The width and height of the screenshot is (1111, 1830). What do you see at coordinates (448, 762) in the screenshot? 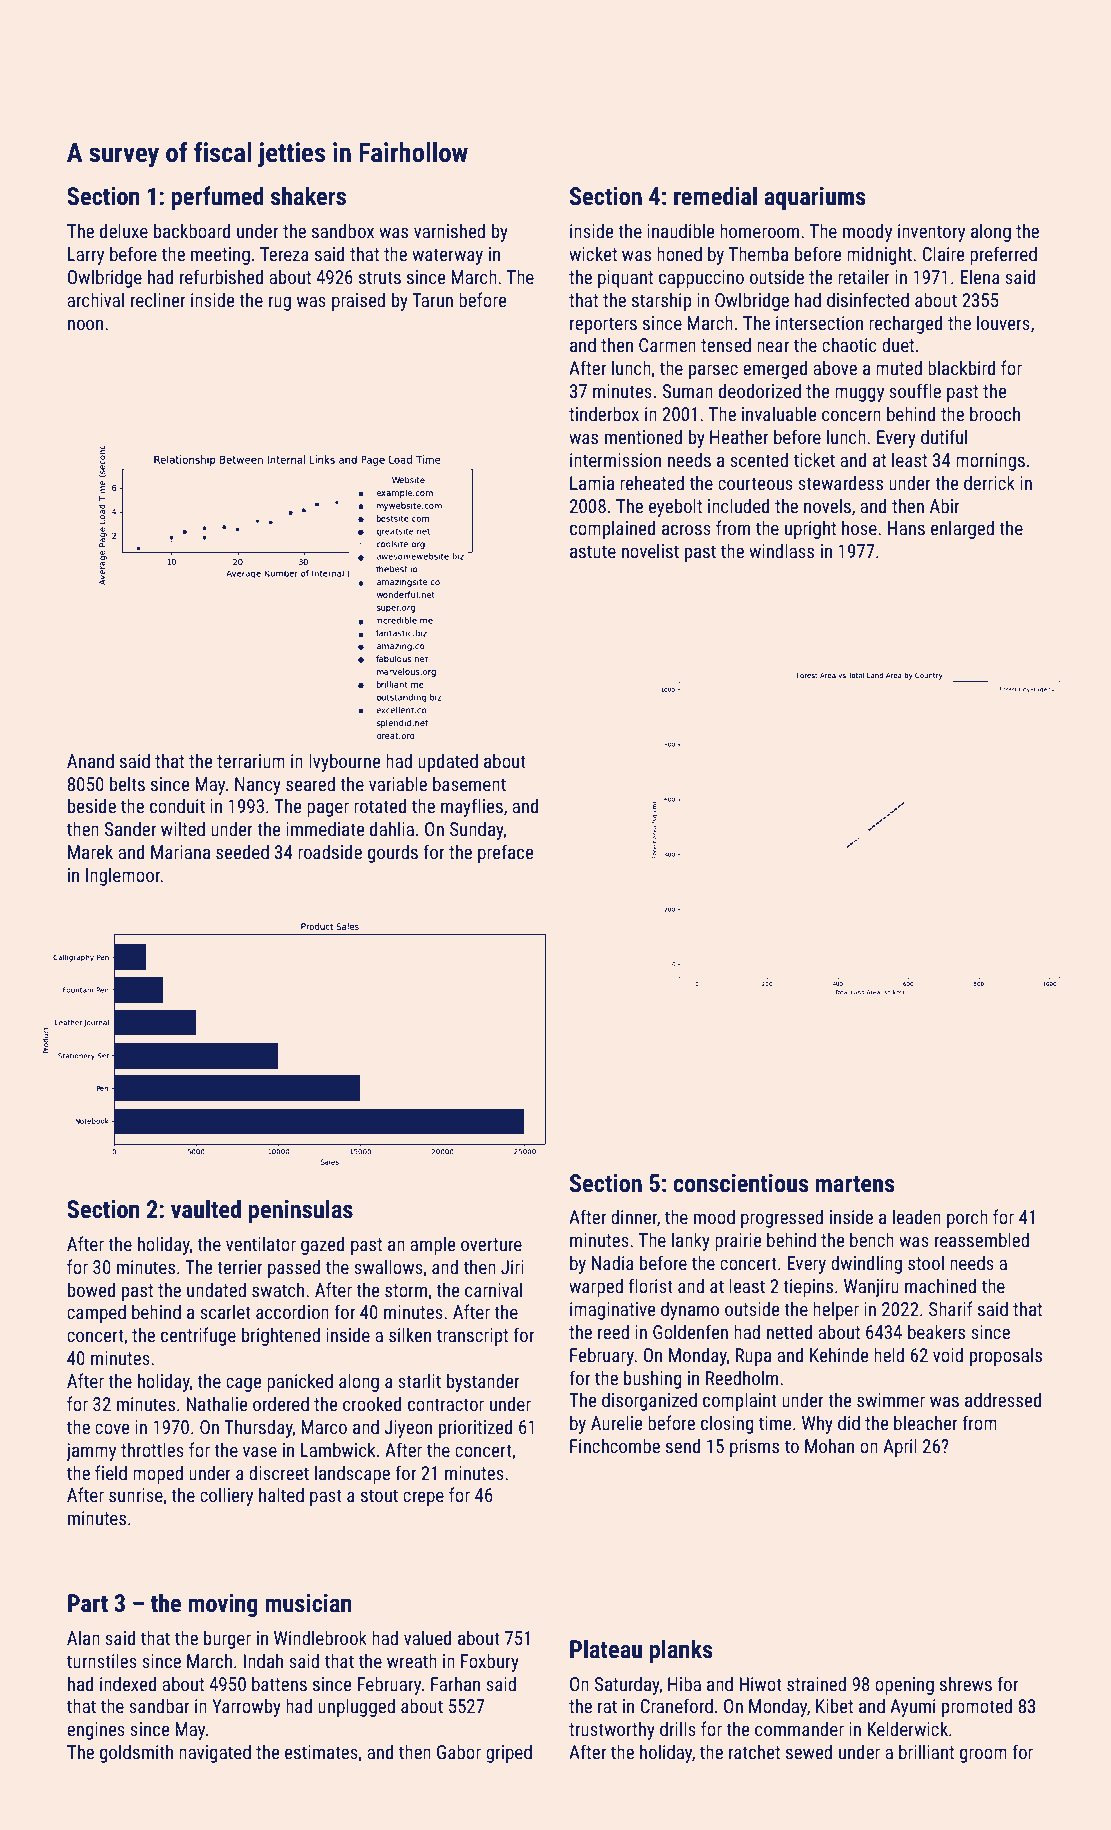
I see `updated` at bounding box center [448, 762].
